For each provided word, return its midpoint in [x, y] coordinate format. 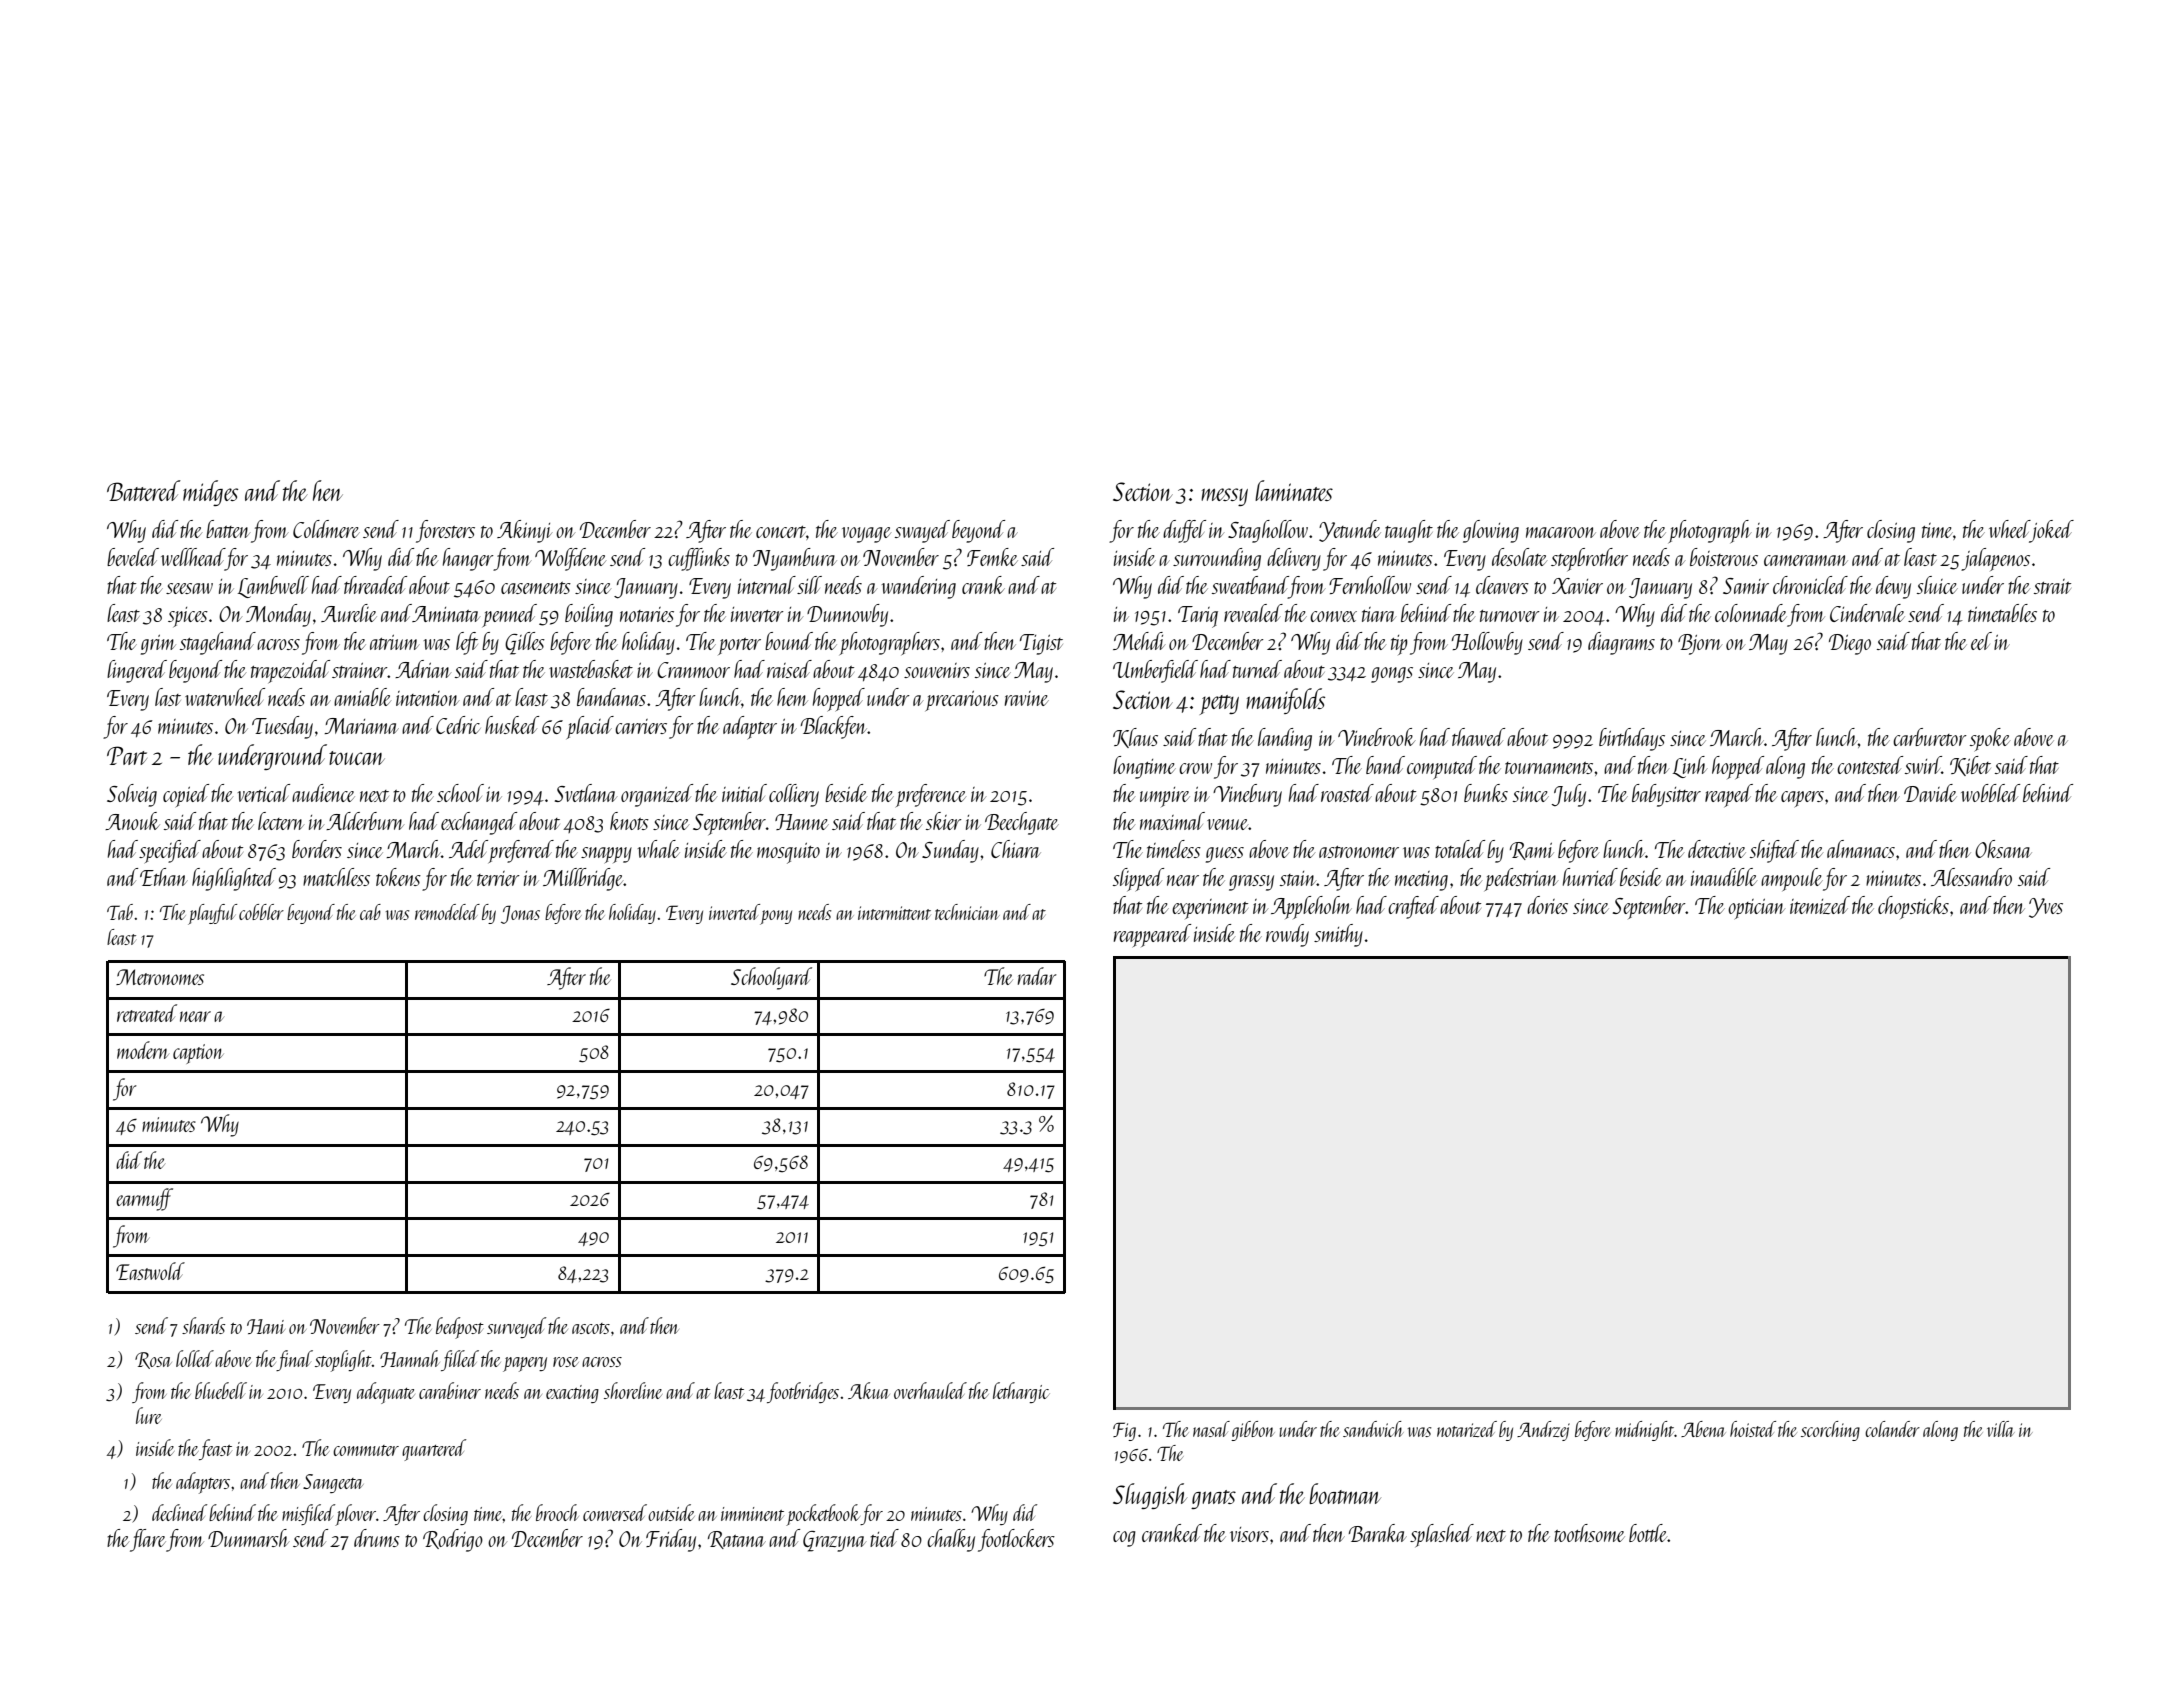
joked [2052, 531]
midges [210, 493]
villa [2001, 1429]
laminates [1294, 490]
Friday [671, 1540]
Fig [1124, 1431]
